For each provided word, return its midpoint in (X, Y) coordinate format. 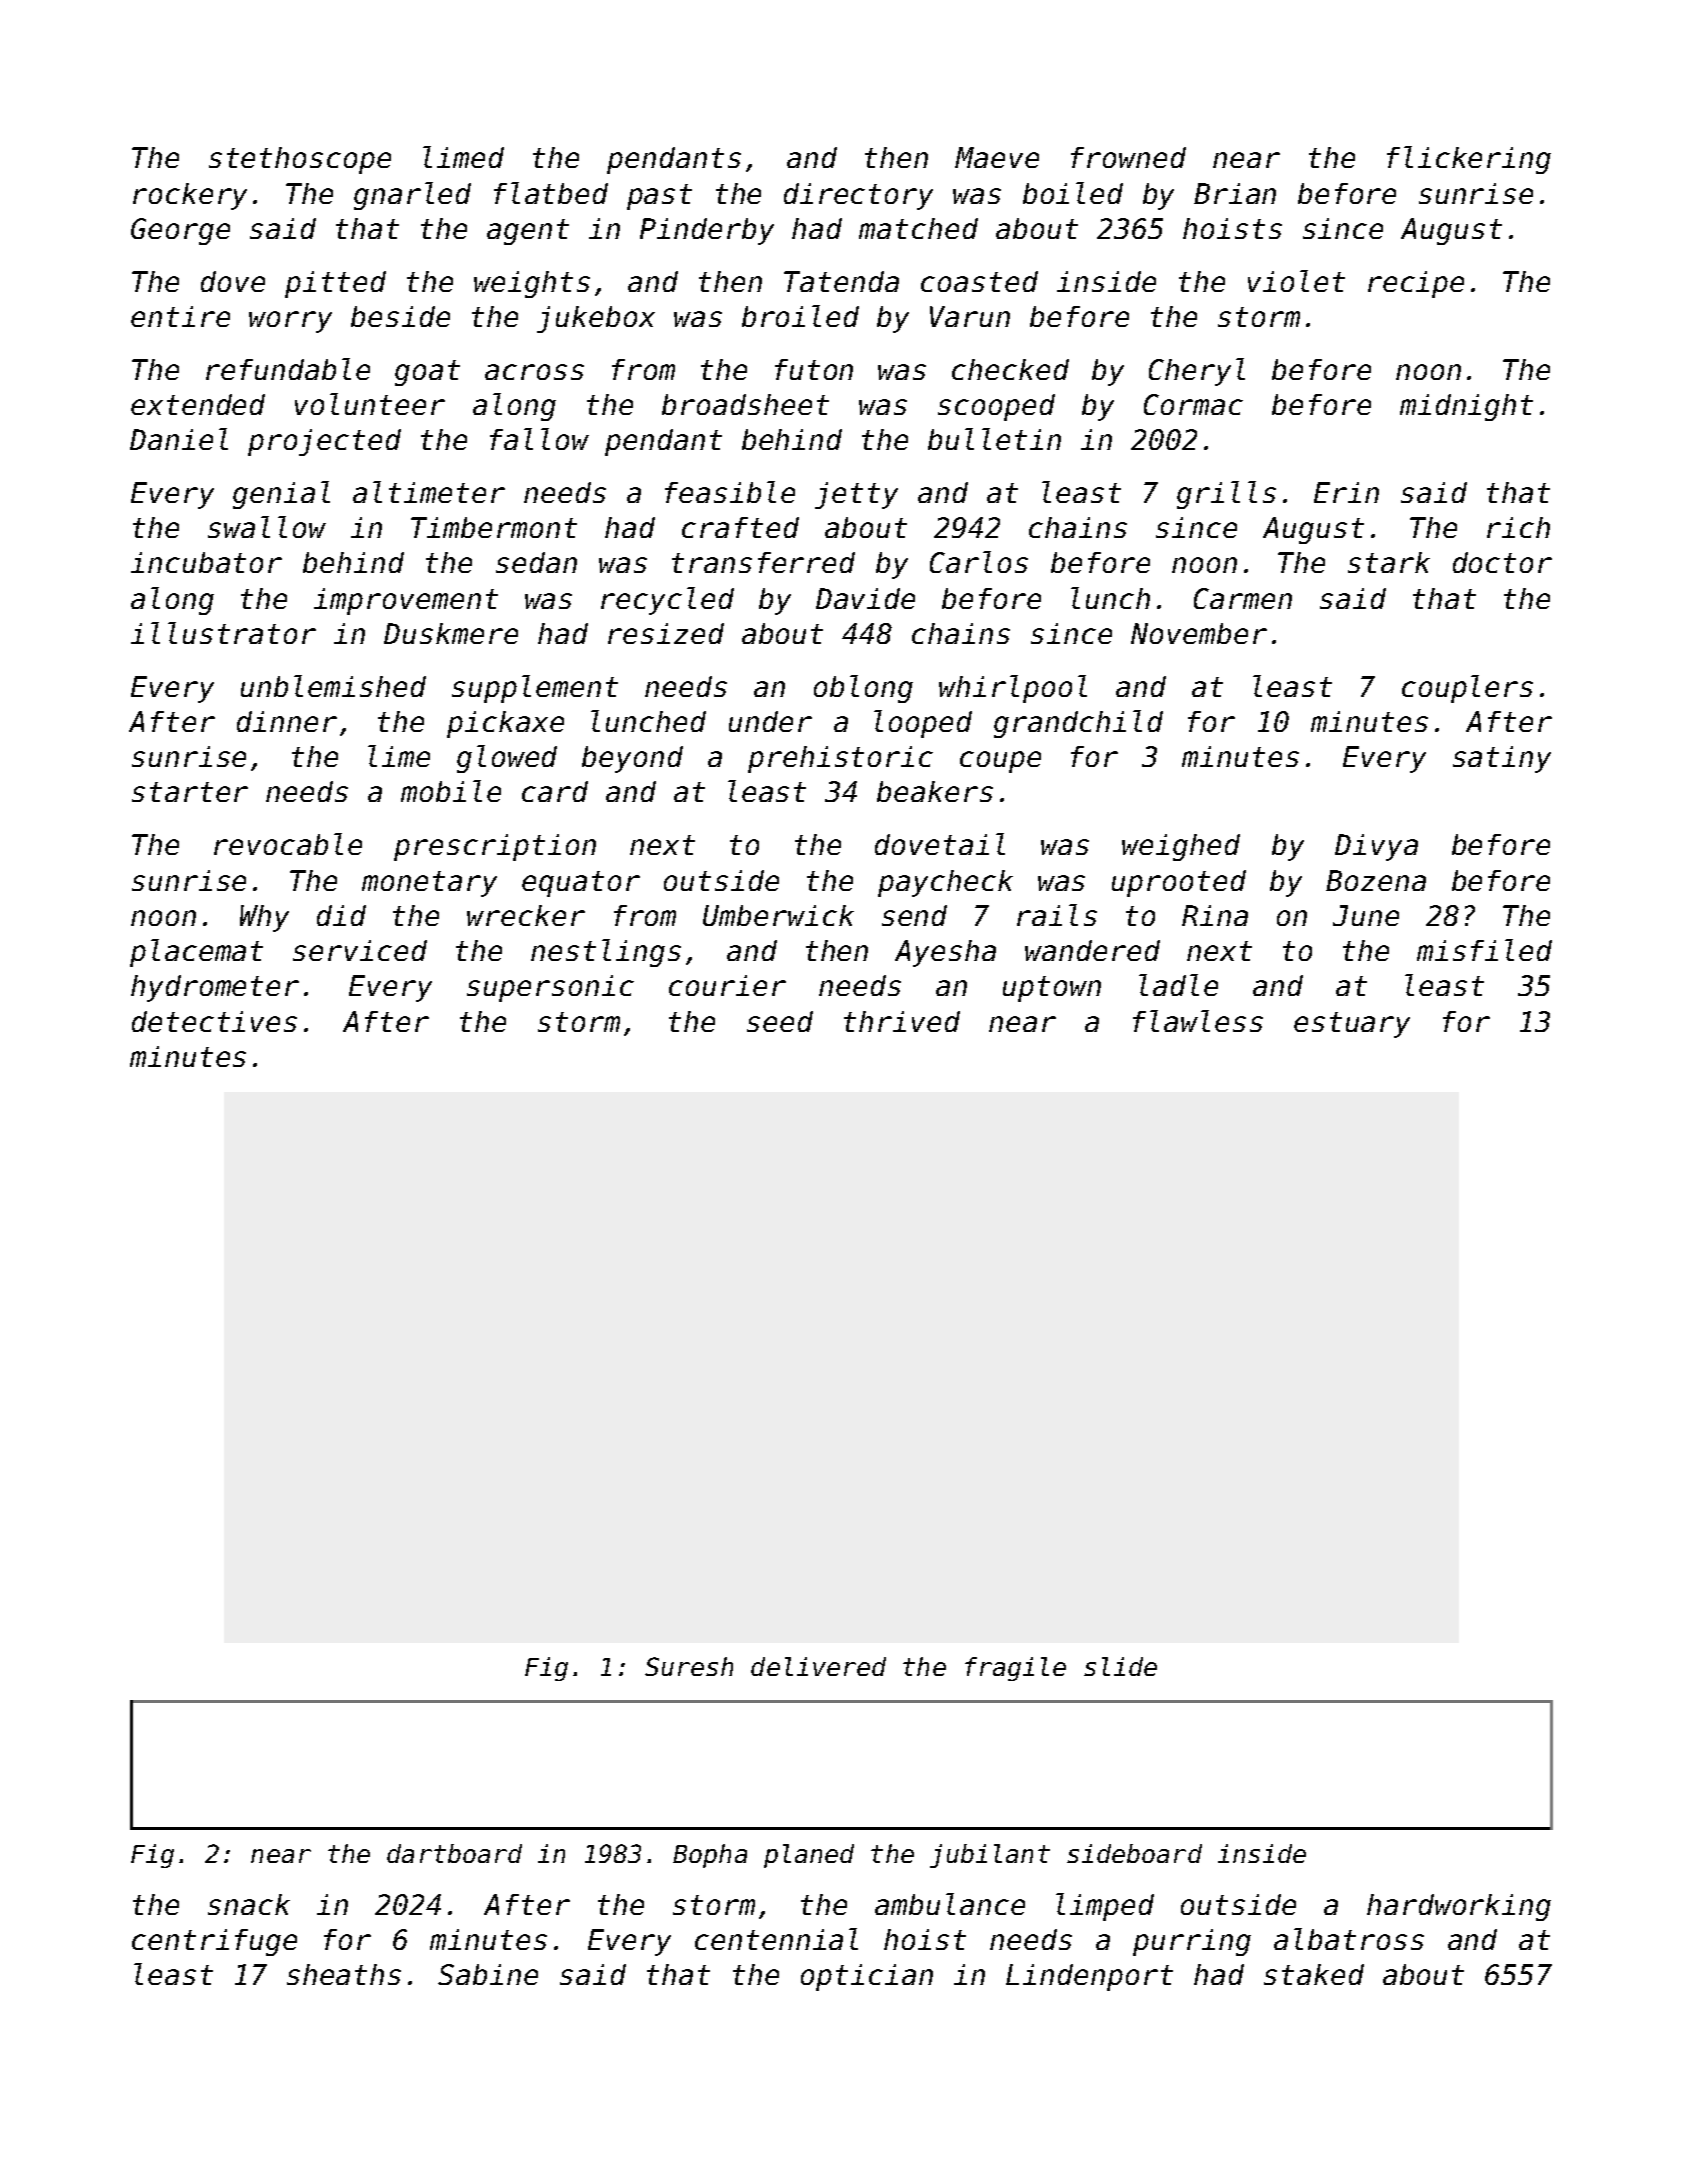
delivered (818, 1666)
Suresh (689, 1666)
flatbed (551, 193)
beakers (935, 791)
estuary (1352, 1025)
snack (249, 1904)
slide (1120, 1666)
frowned (1128, 157)
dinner (287, 721)
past (659, 197)
